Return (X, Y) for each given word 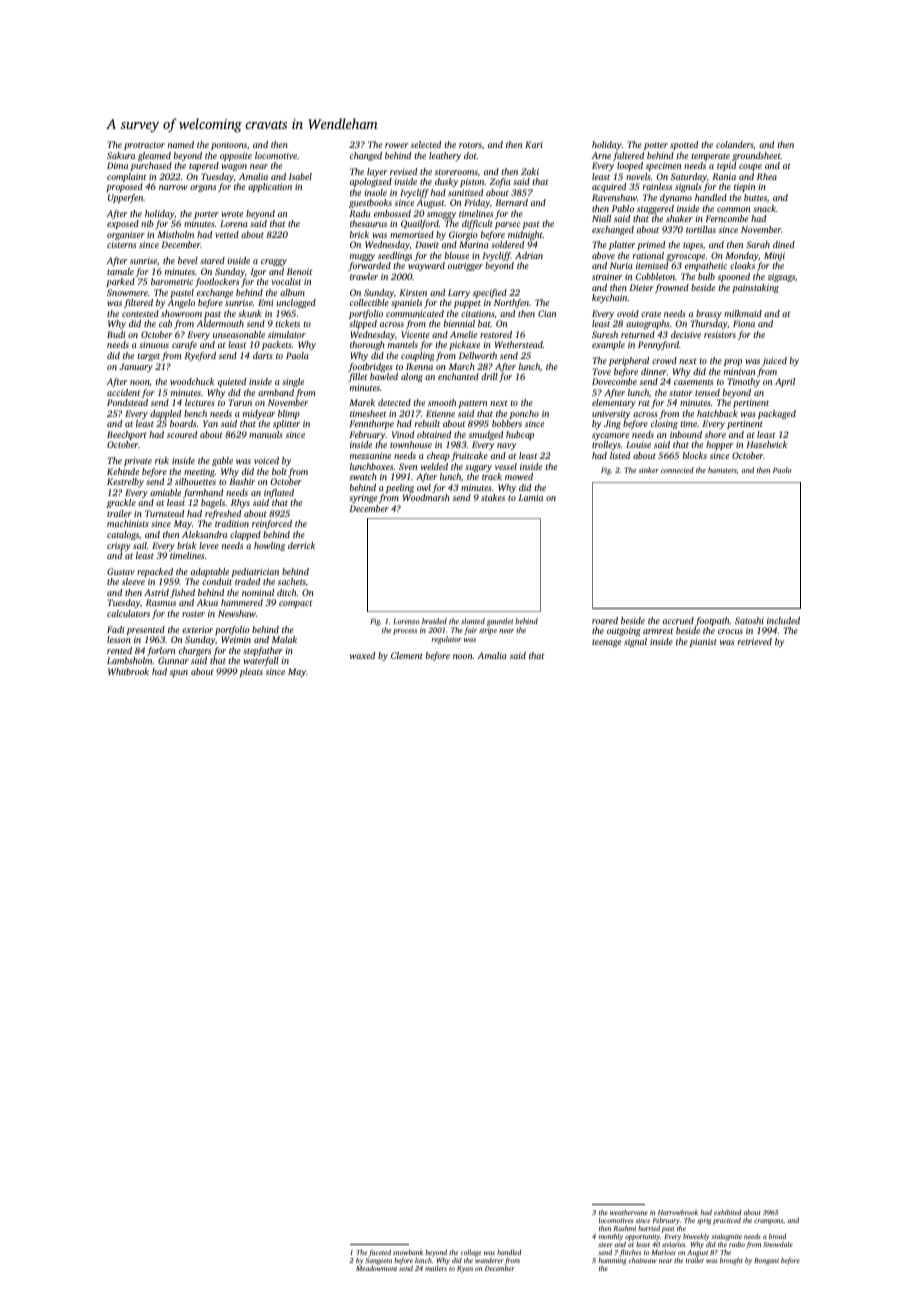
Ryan (465, 1269)
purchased (151, 166)
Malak (284, 639)
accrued (678, 620)
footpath (712, 621)
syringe (363, 498)
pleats (251, 672)
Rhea (767, 176)
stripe (488, 631)
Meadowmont (376, 1268)
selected (426, 144)
